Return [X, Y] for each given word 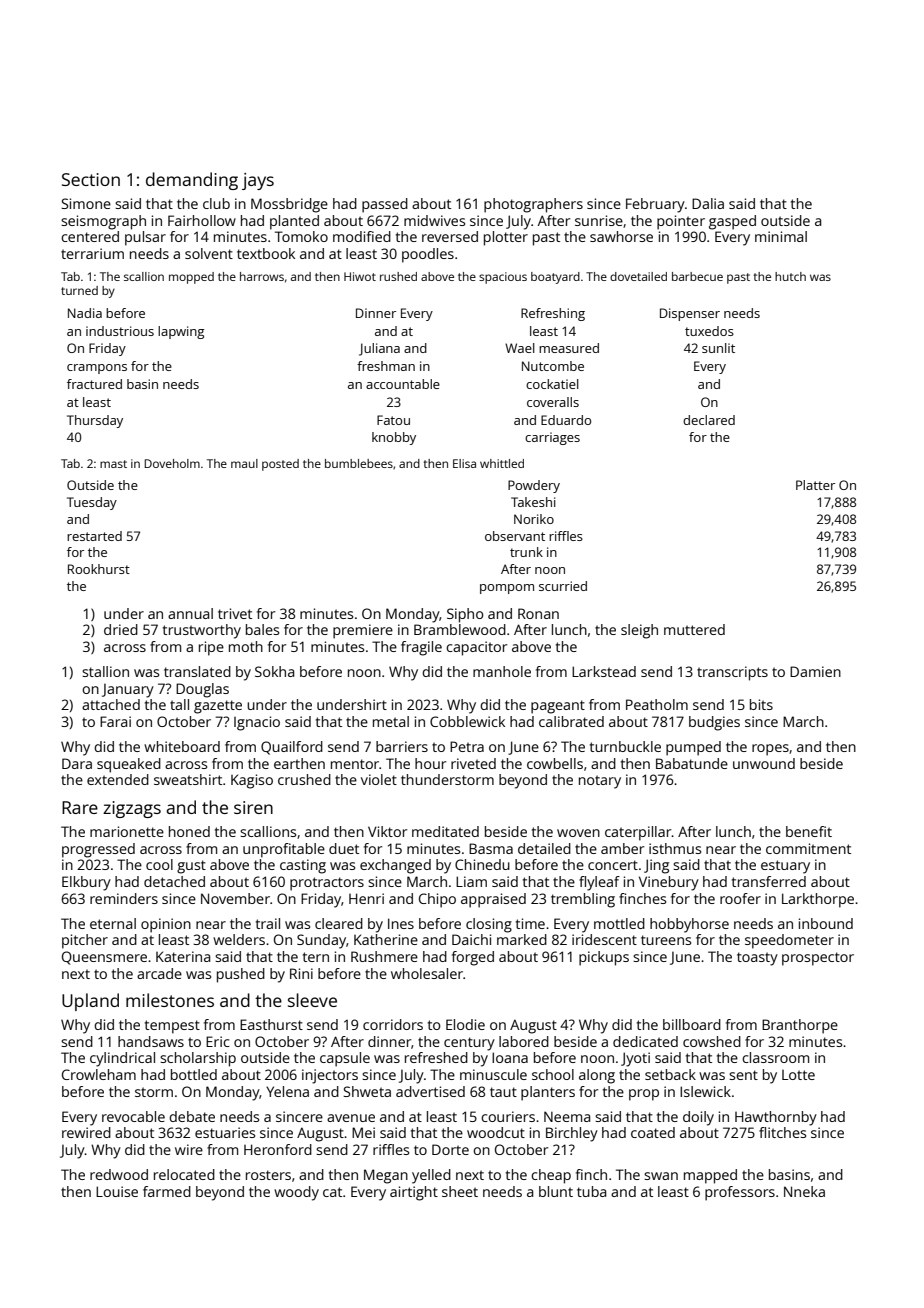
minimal [781, 236]
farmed [167, 1191]
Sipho [465, 615]
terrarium [92, 253]
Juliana [379, 349]
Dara [77, 763]
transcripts [732, 673]
